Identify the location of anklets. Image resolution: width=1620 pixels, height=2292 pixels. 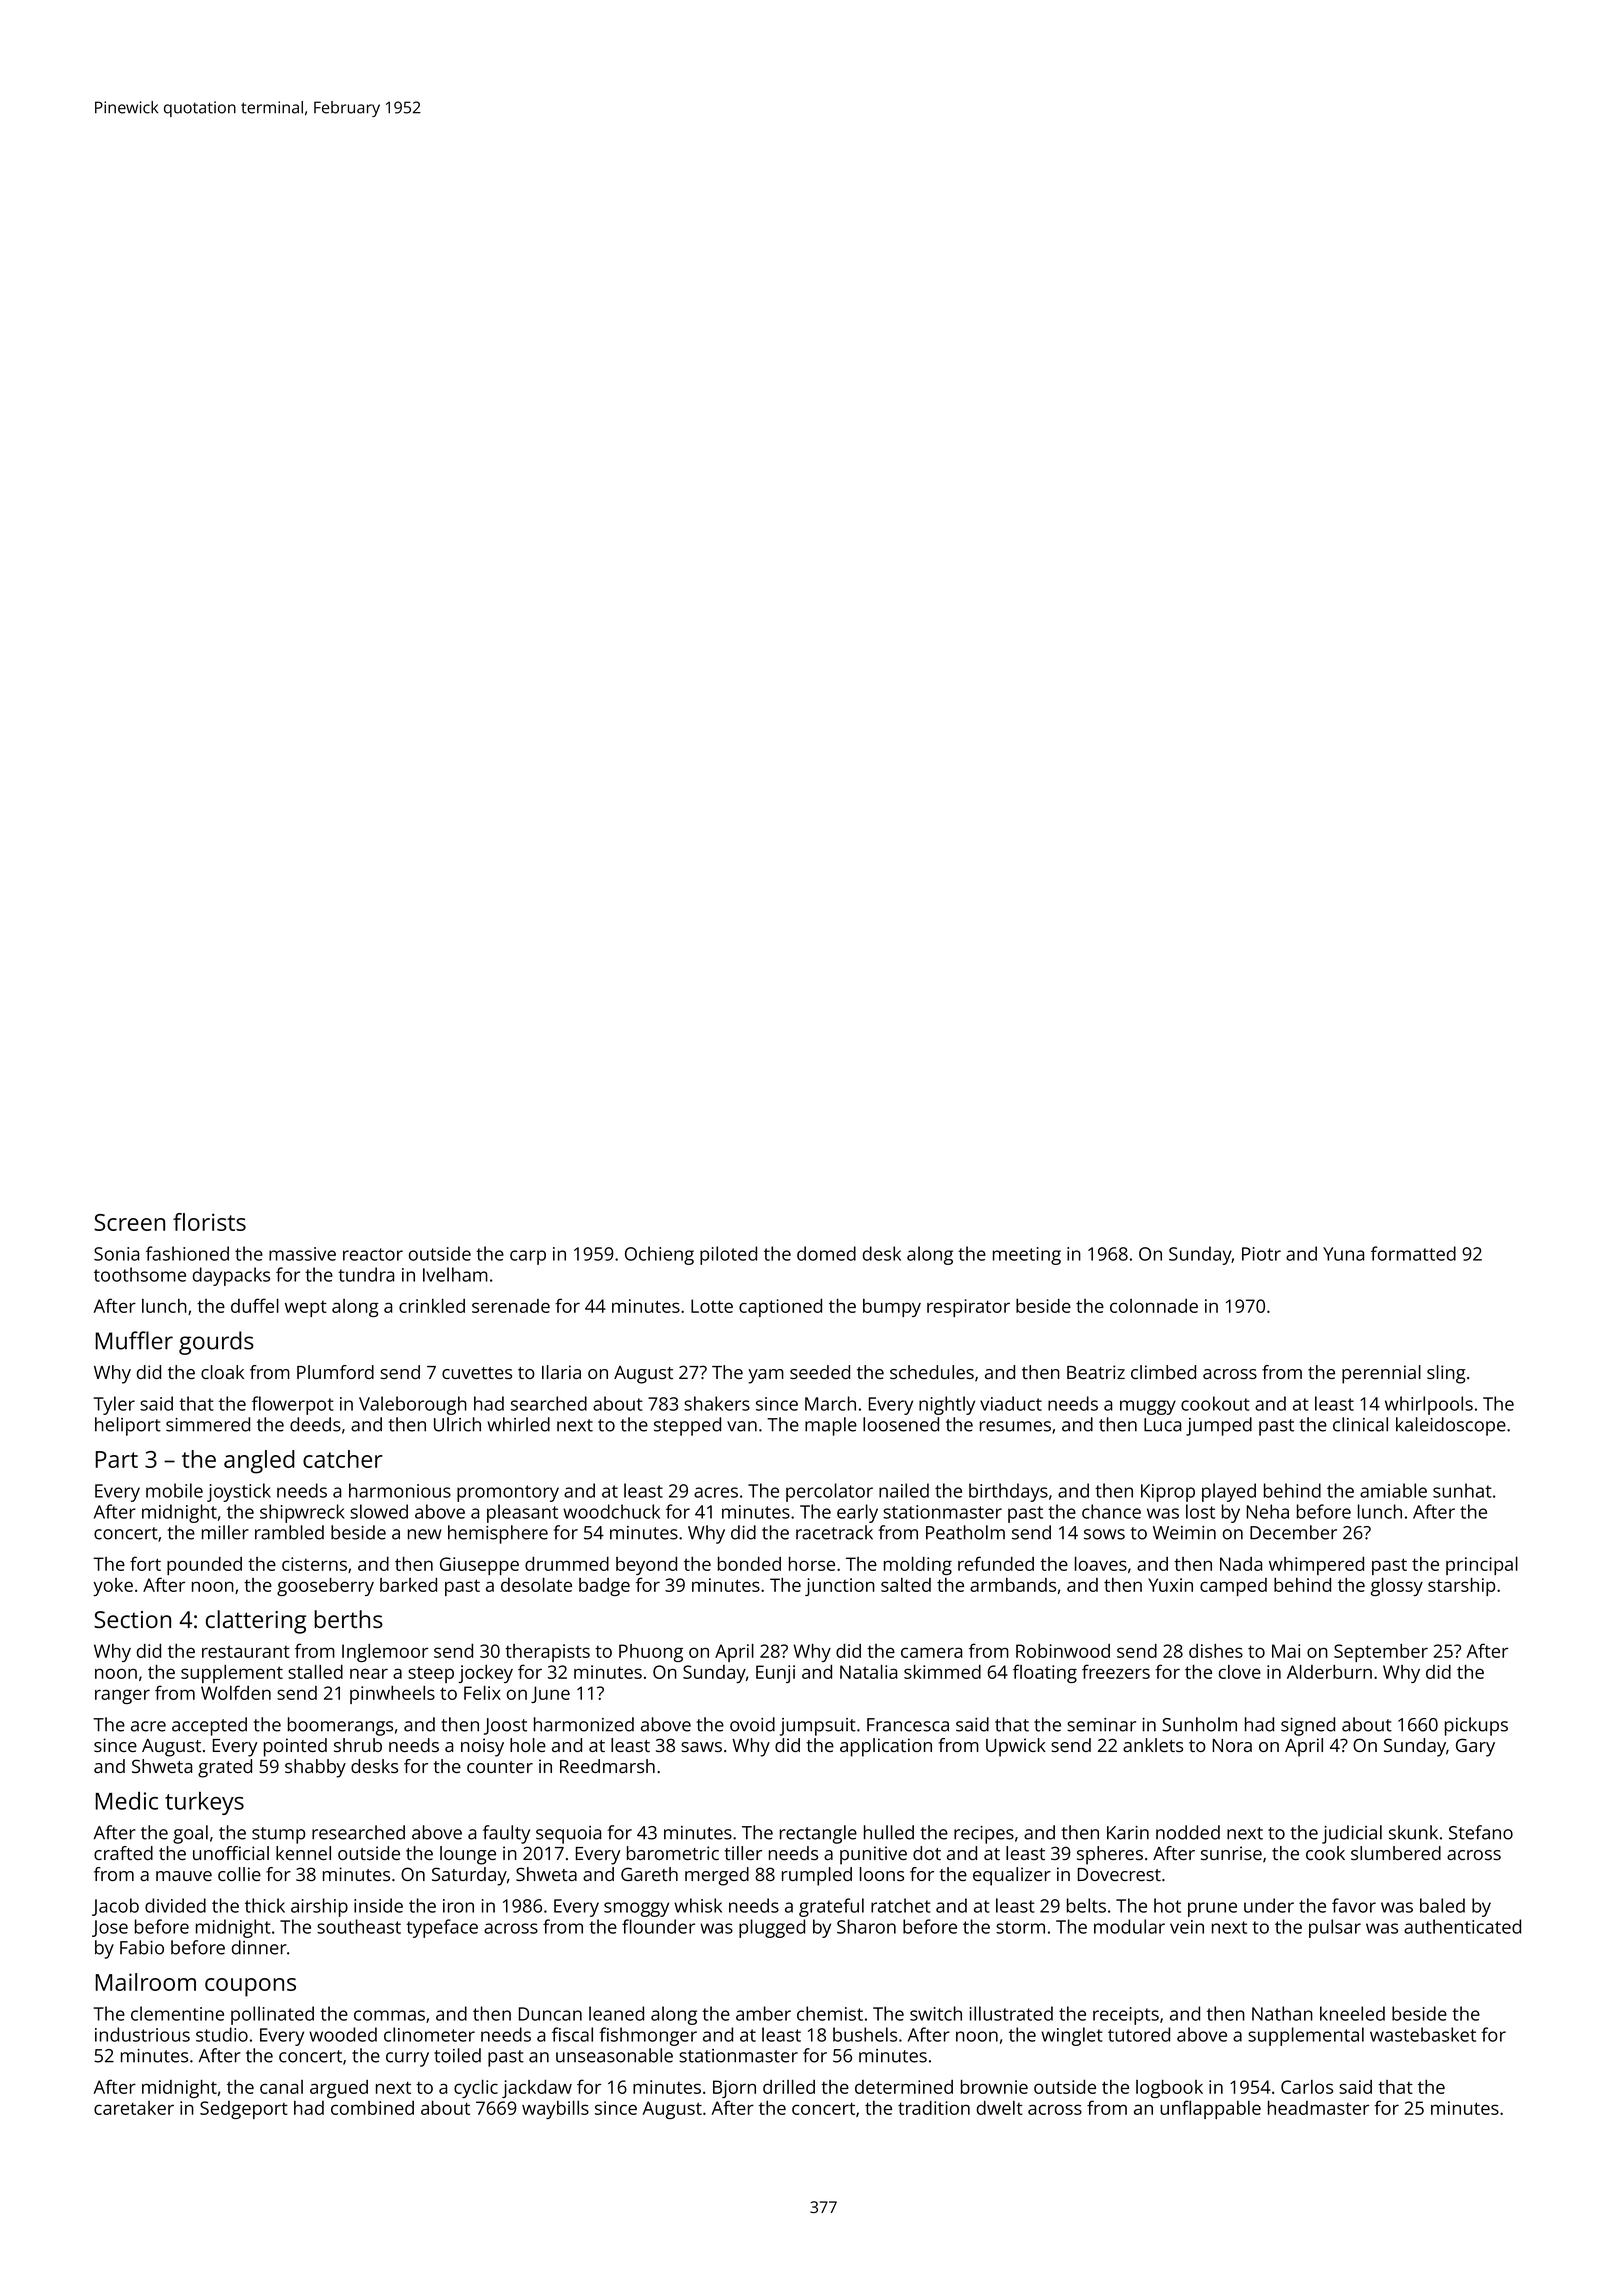
(1153, 1745).
